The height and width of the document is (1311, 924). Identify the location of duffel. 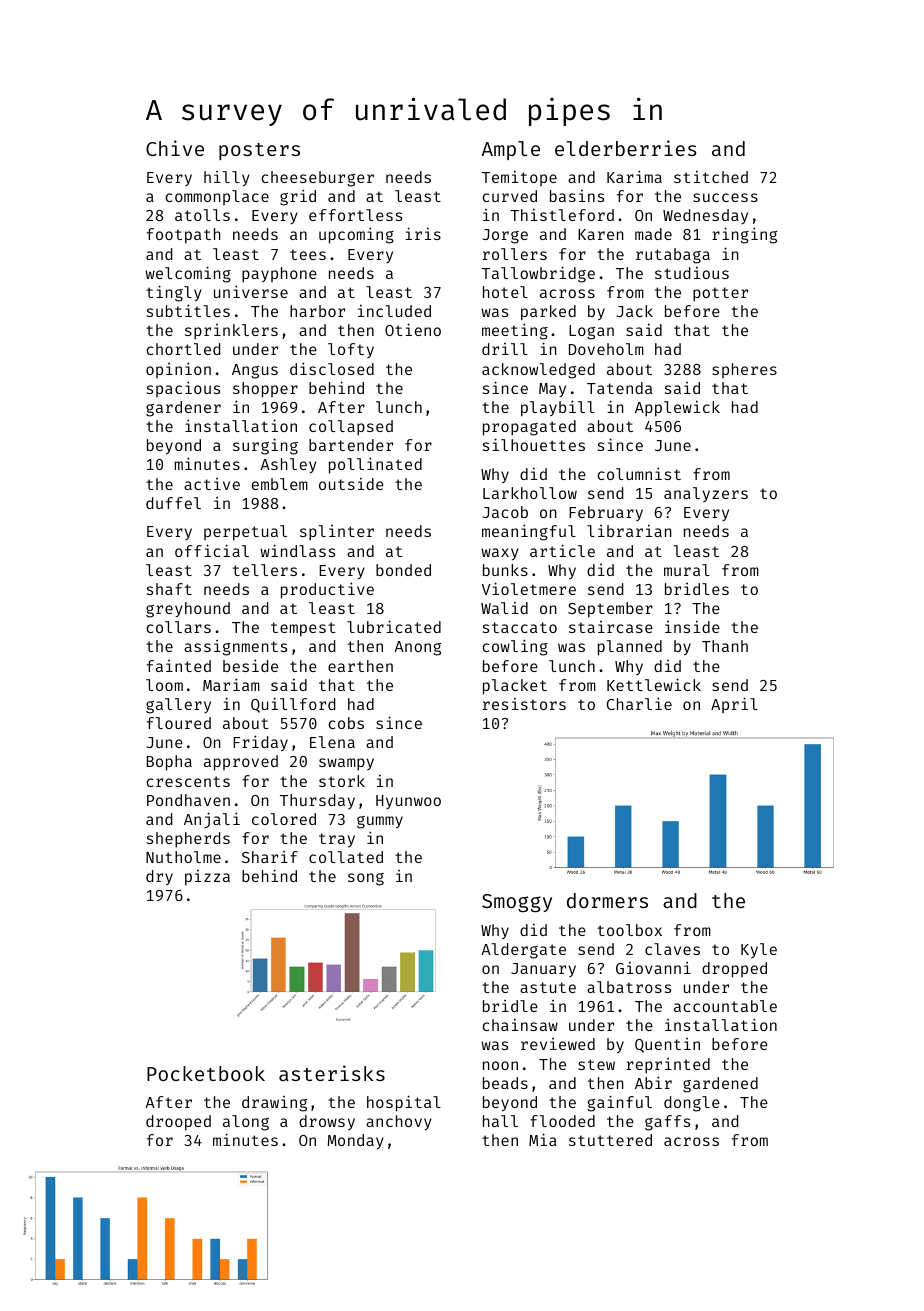
(173, 503).
